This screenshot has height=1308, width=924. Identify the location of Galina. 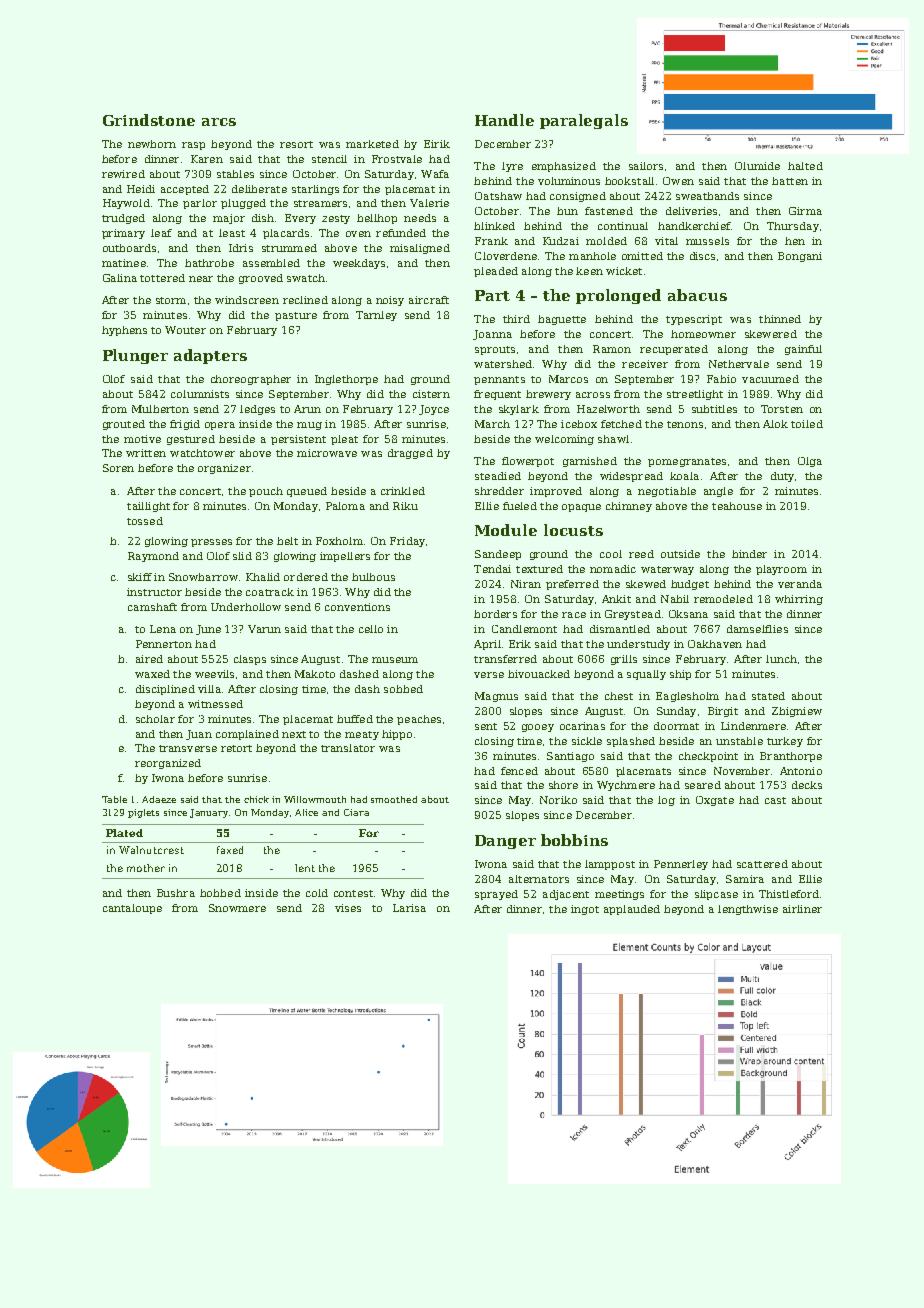
(120, 278).
